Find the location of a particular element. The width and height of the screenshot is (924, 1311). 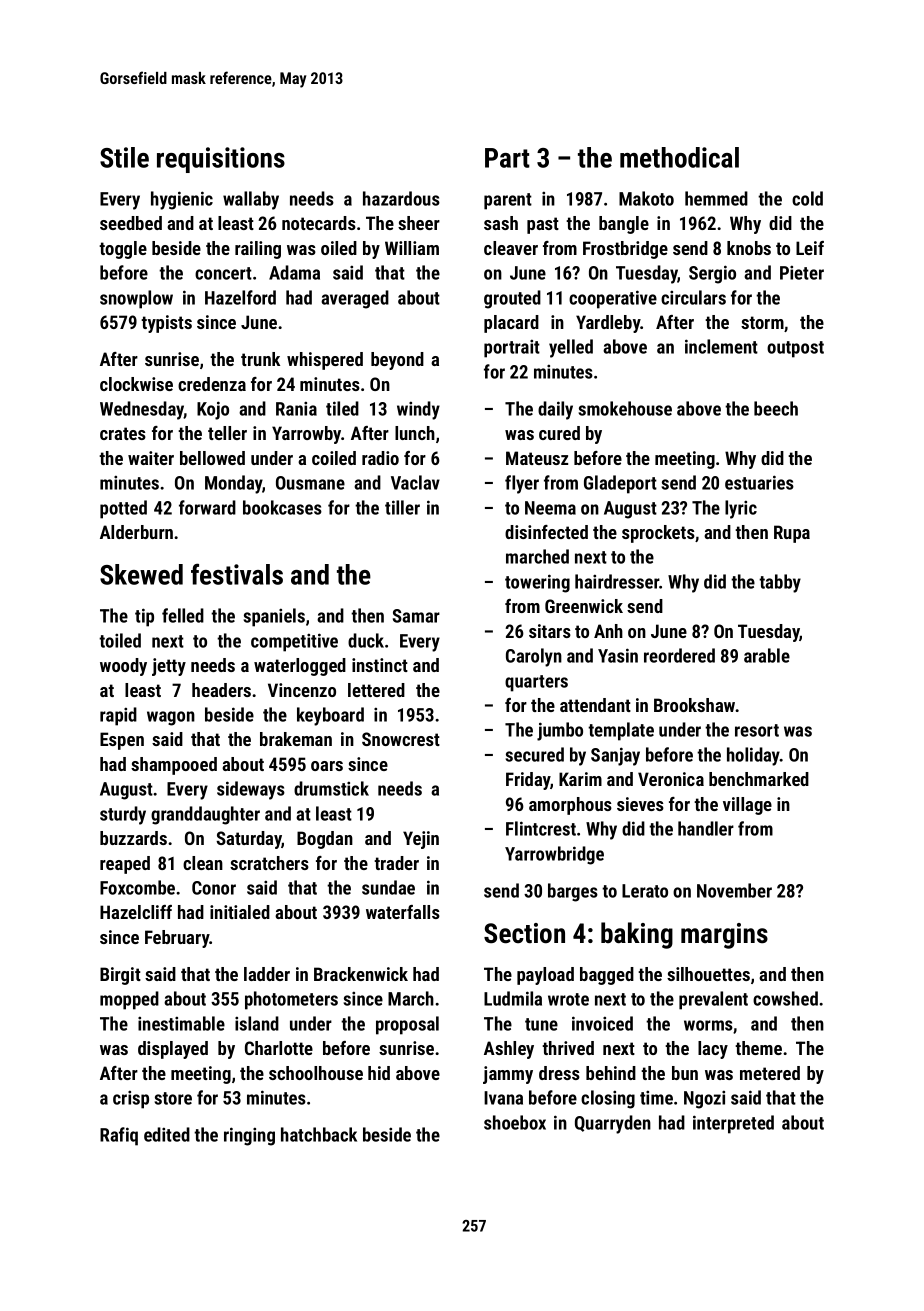

Part is located at coordinates (507, 158).
